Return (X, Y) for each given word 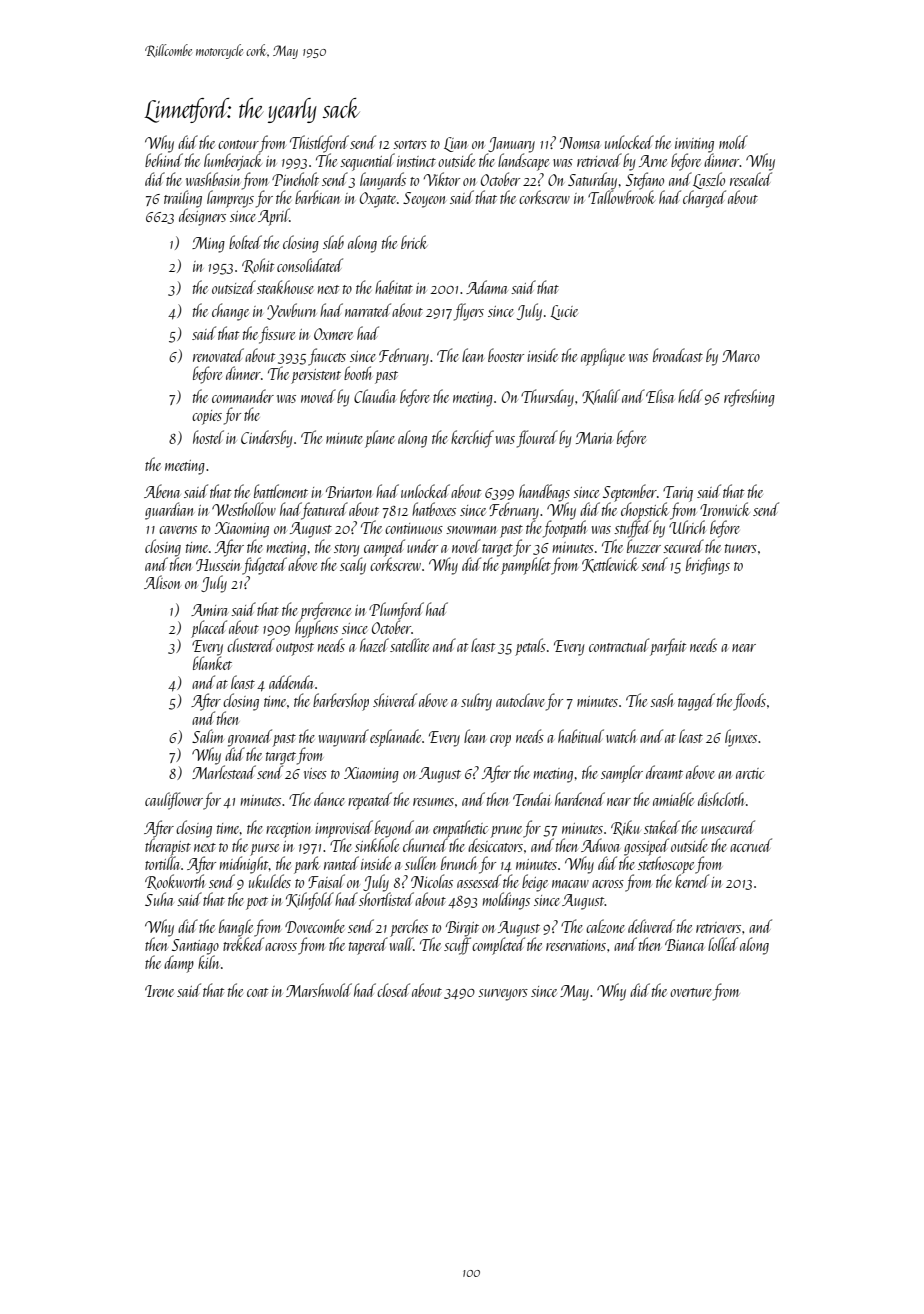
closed (393, 990)
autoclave (520, 700)
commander (243, 396)
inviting (694, 145)
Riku (625, 828)
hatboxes (434, 509)
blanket (212, 663)
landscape (523, 162)
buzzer (644, 546)
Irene (159, 991)
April (274, 217)
